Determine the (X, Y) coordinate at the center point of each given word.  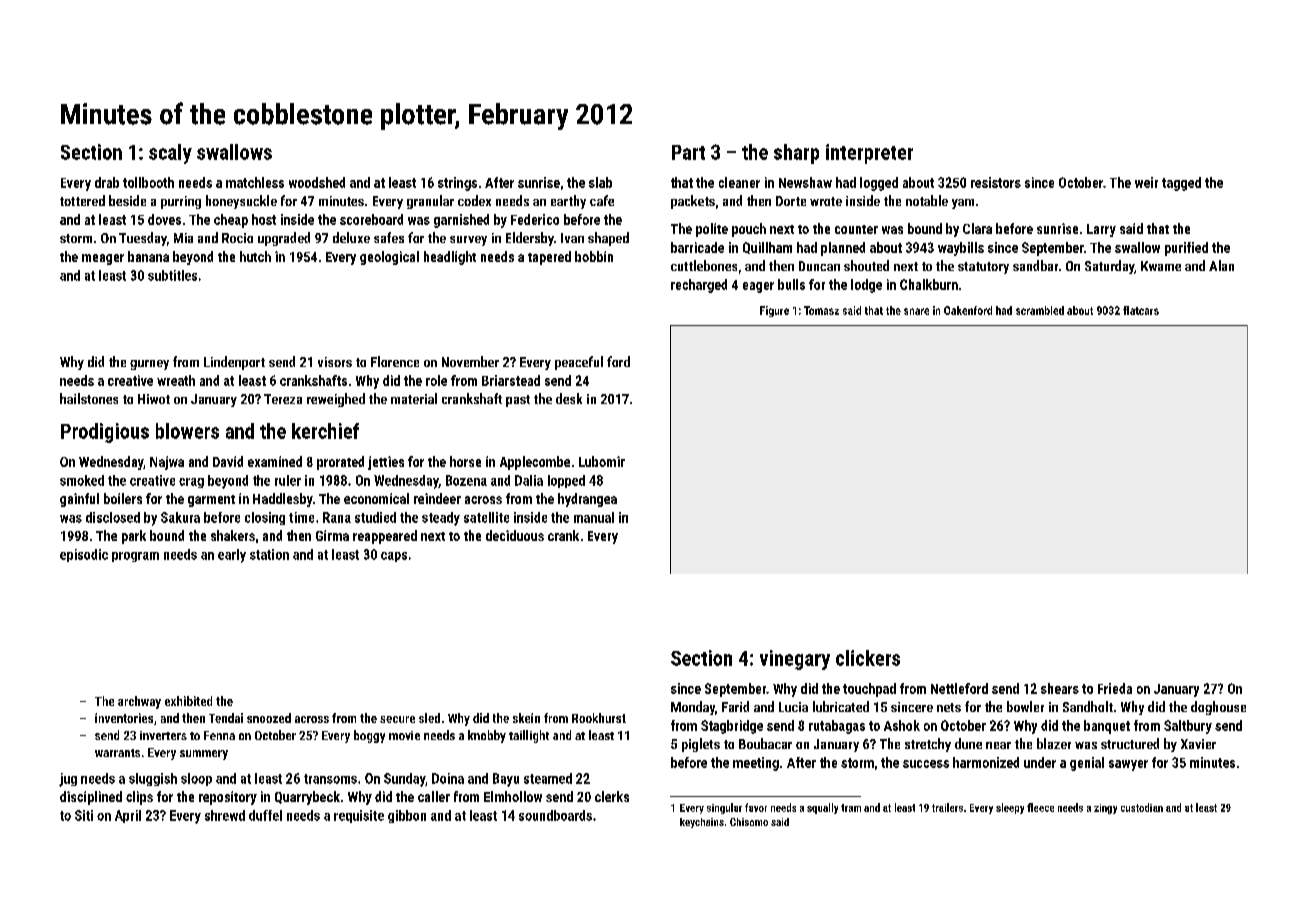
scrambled (1040, 310)
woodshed (317, 182)
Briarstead (511, 380)
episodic (84, 555)
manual (594, 517)
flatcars (1141, 310)
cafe (602, 200)
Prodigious (105, 433)
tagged (1181, 184)
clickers (868, 658)
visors (335, 362)
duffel (265, 815)
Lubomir (602, 461)
